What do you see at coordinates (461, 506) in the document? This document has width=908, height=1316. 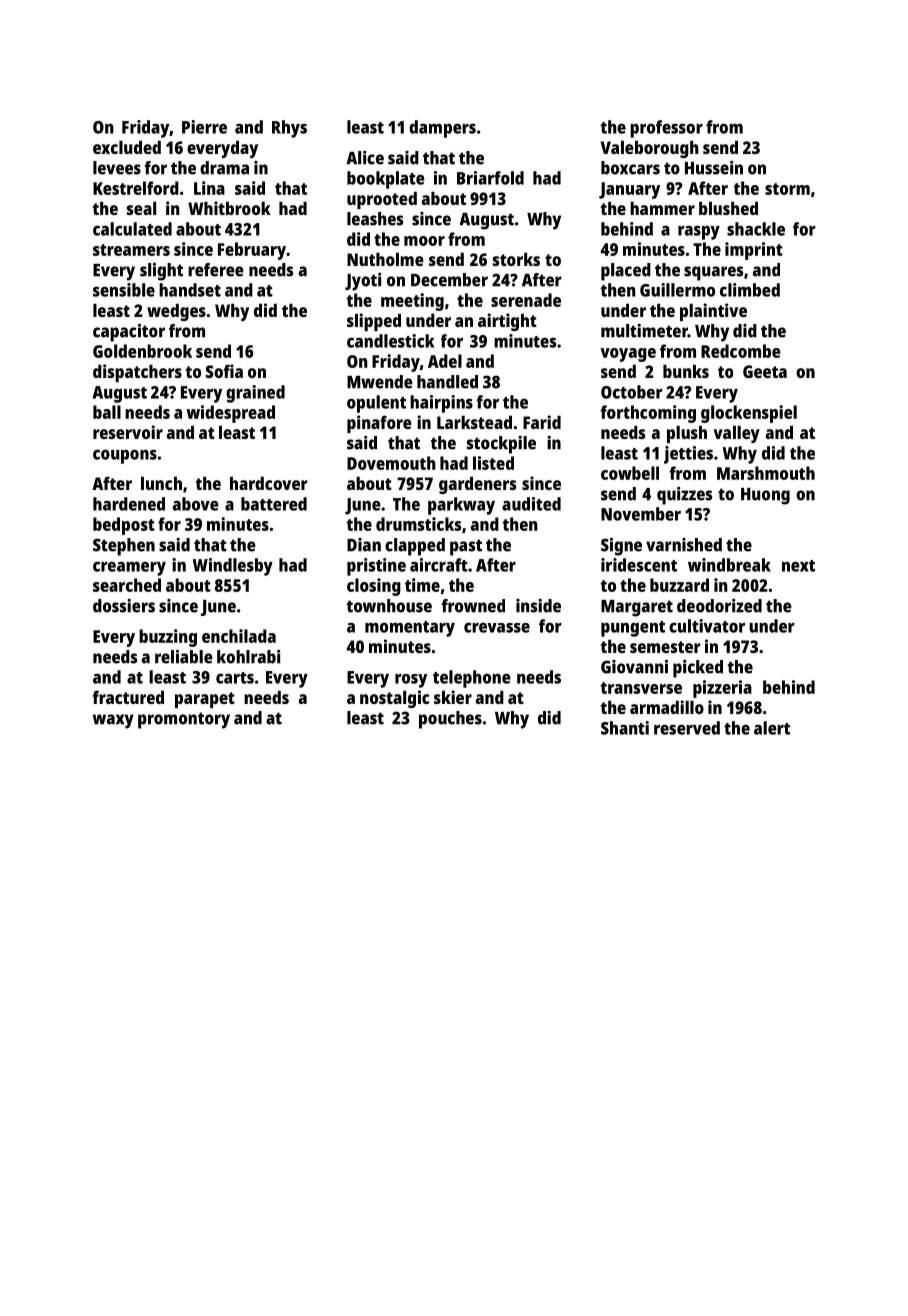 I see `parkway` at bounding box center [461, 506].
